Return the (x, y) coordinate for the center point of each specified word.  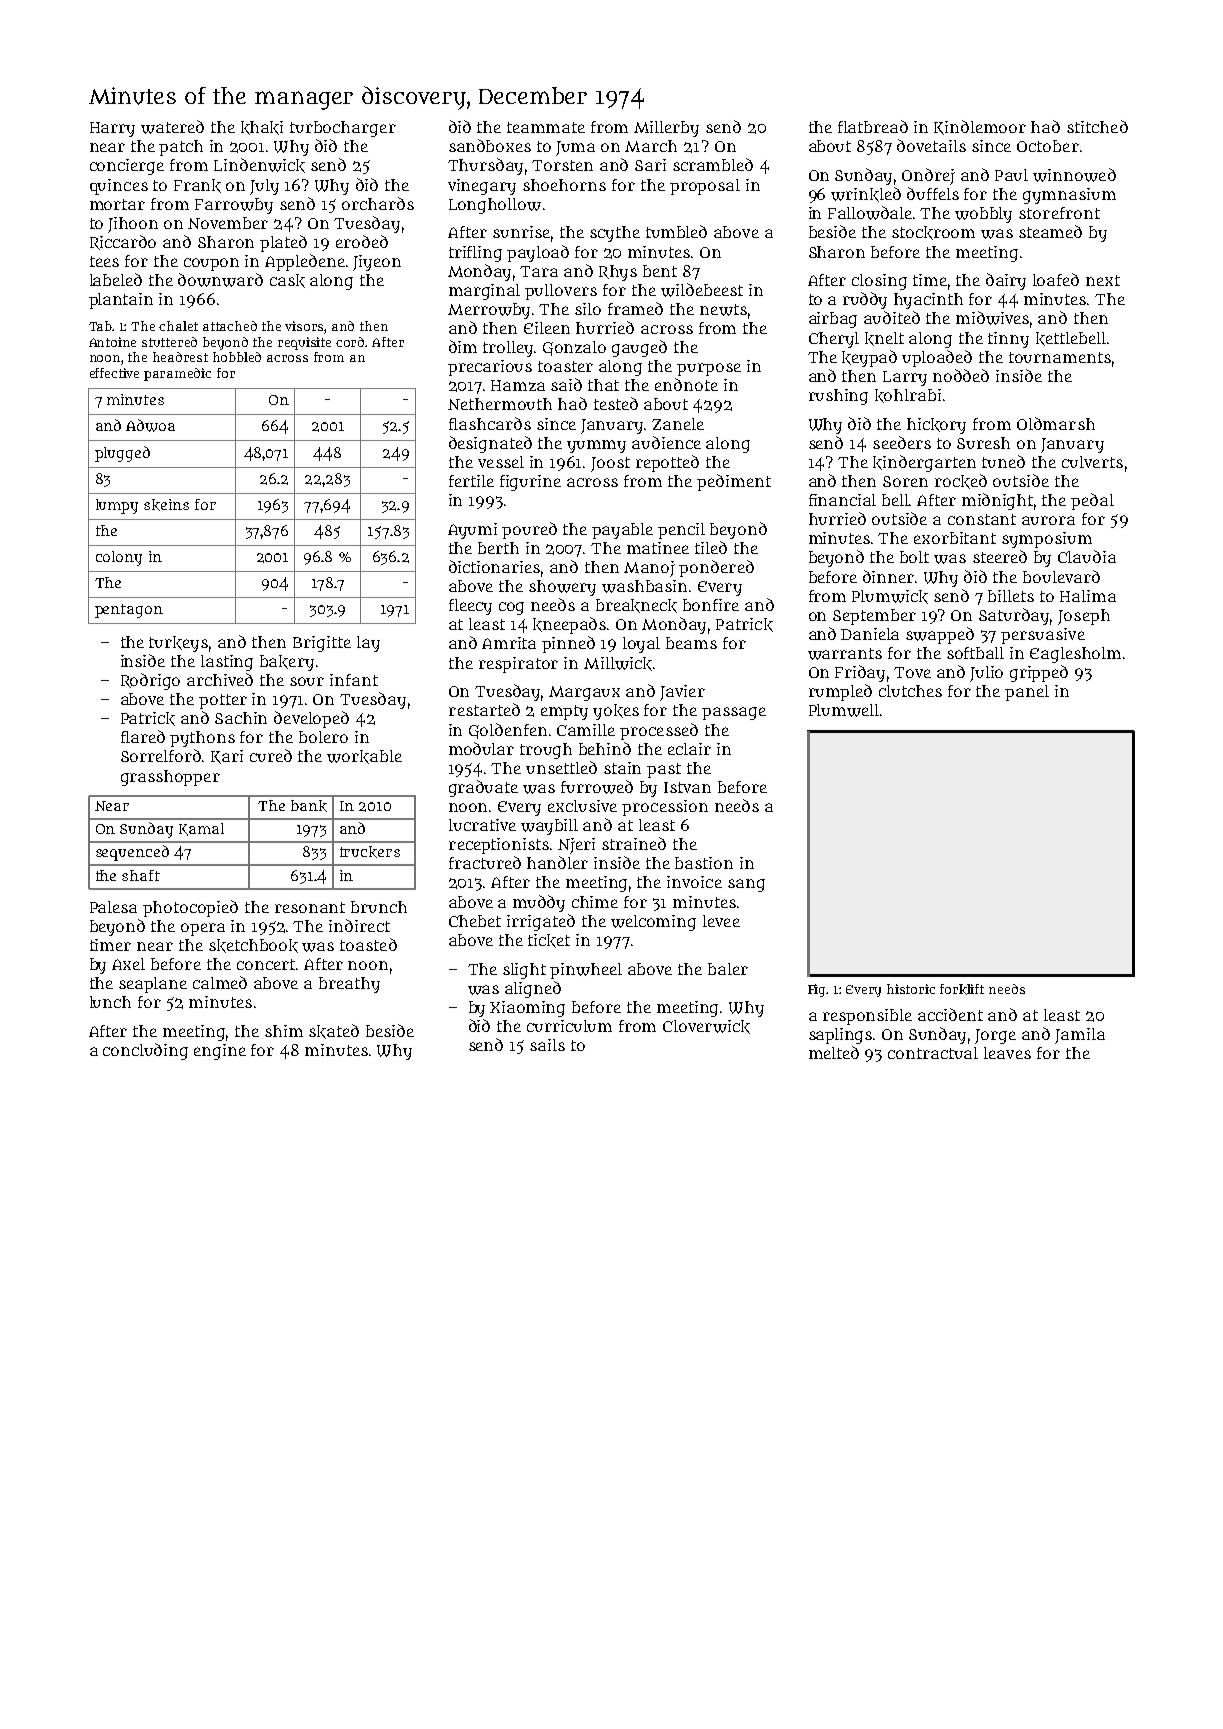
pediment (734, 482)
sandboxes (490, 145)
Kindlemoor (980, 127)
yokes (616, 712)
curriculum (569, 1026)
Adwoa (150, 425)
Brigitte (322, 644)
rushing (838, 397)
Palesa (113, 907)
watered (172, 127)
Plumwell (844, 710)
